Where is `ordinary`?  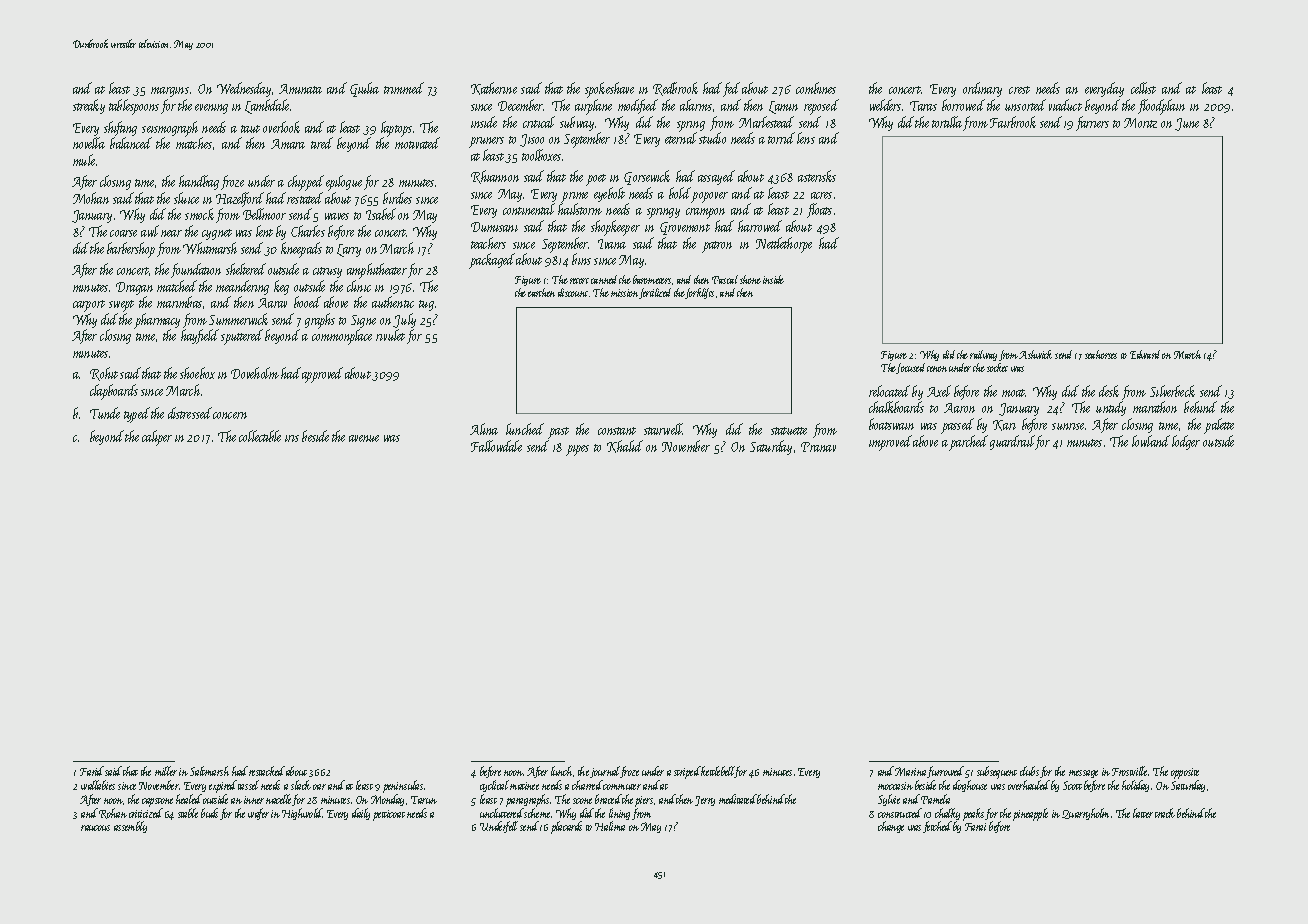 ordinary is located at coordinates (982, 89).
